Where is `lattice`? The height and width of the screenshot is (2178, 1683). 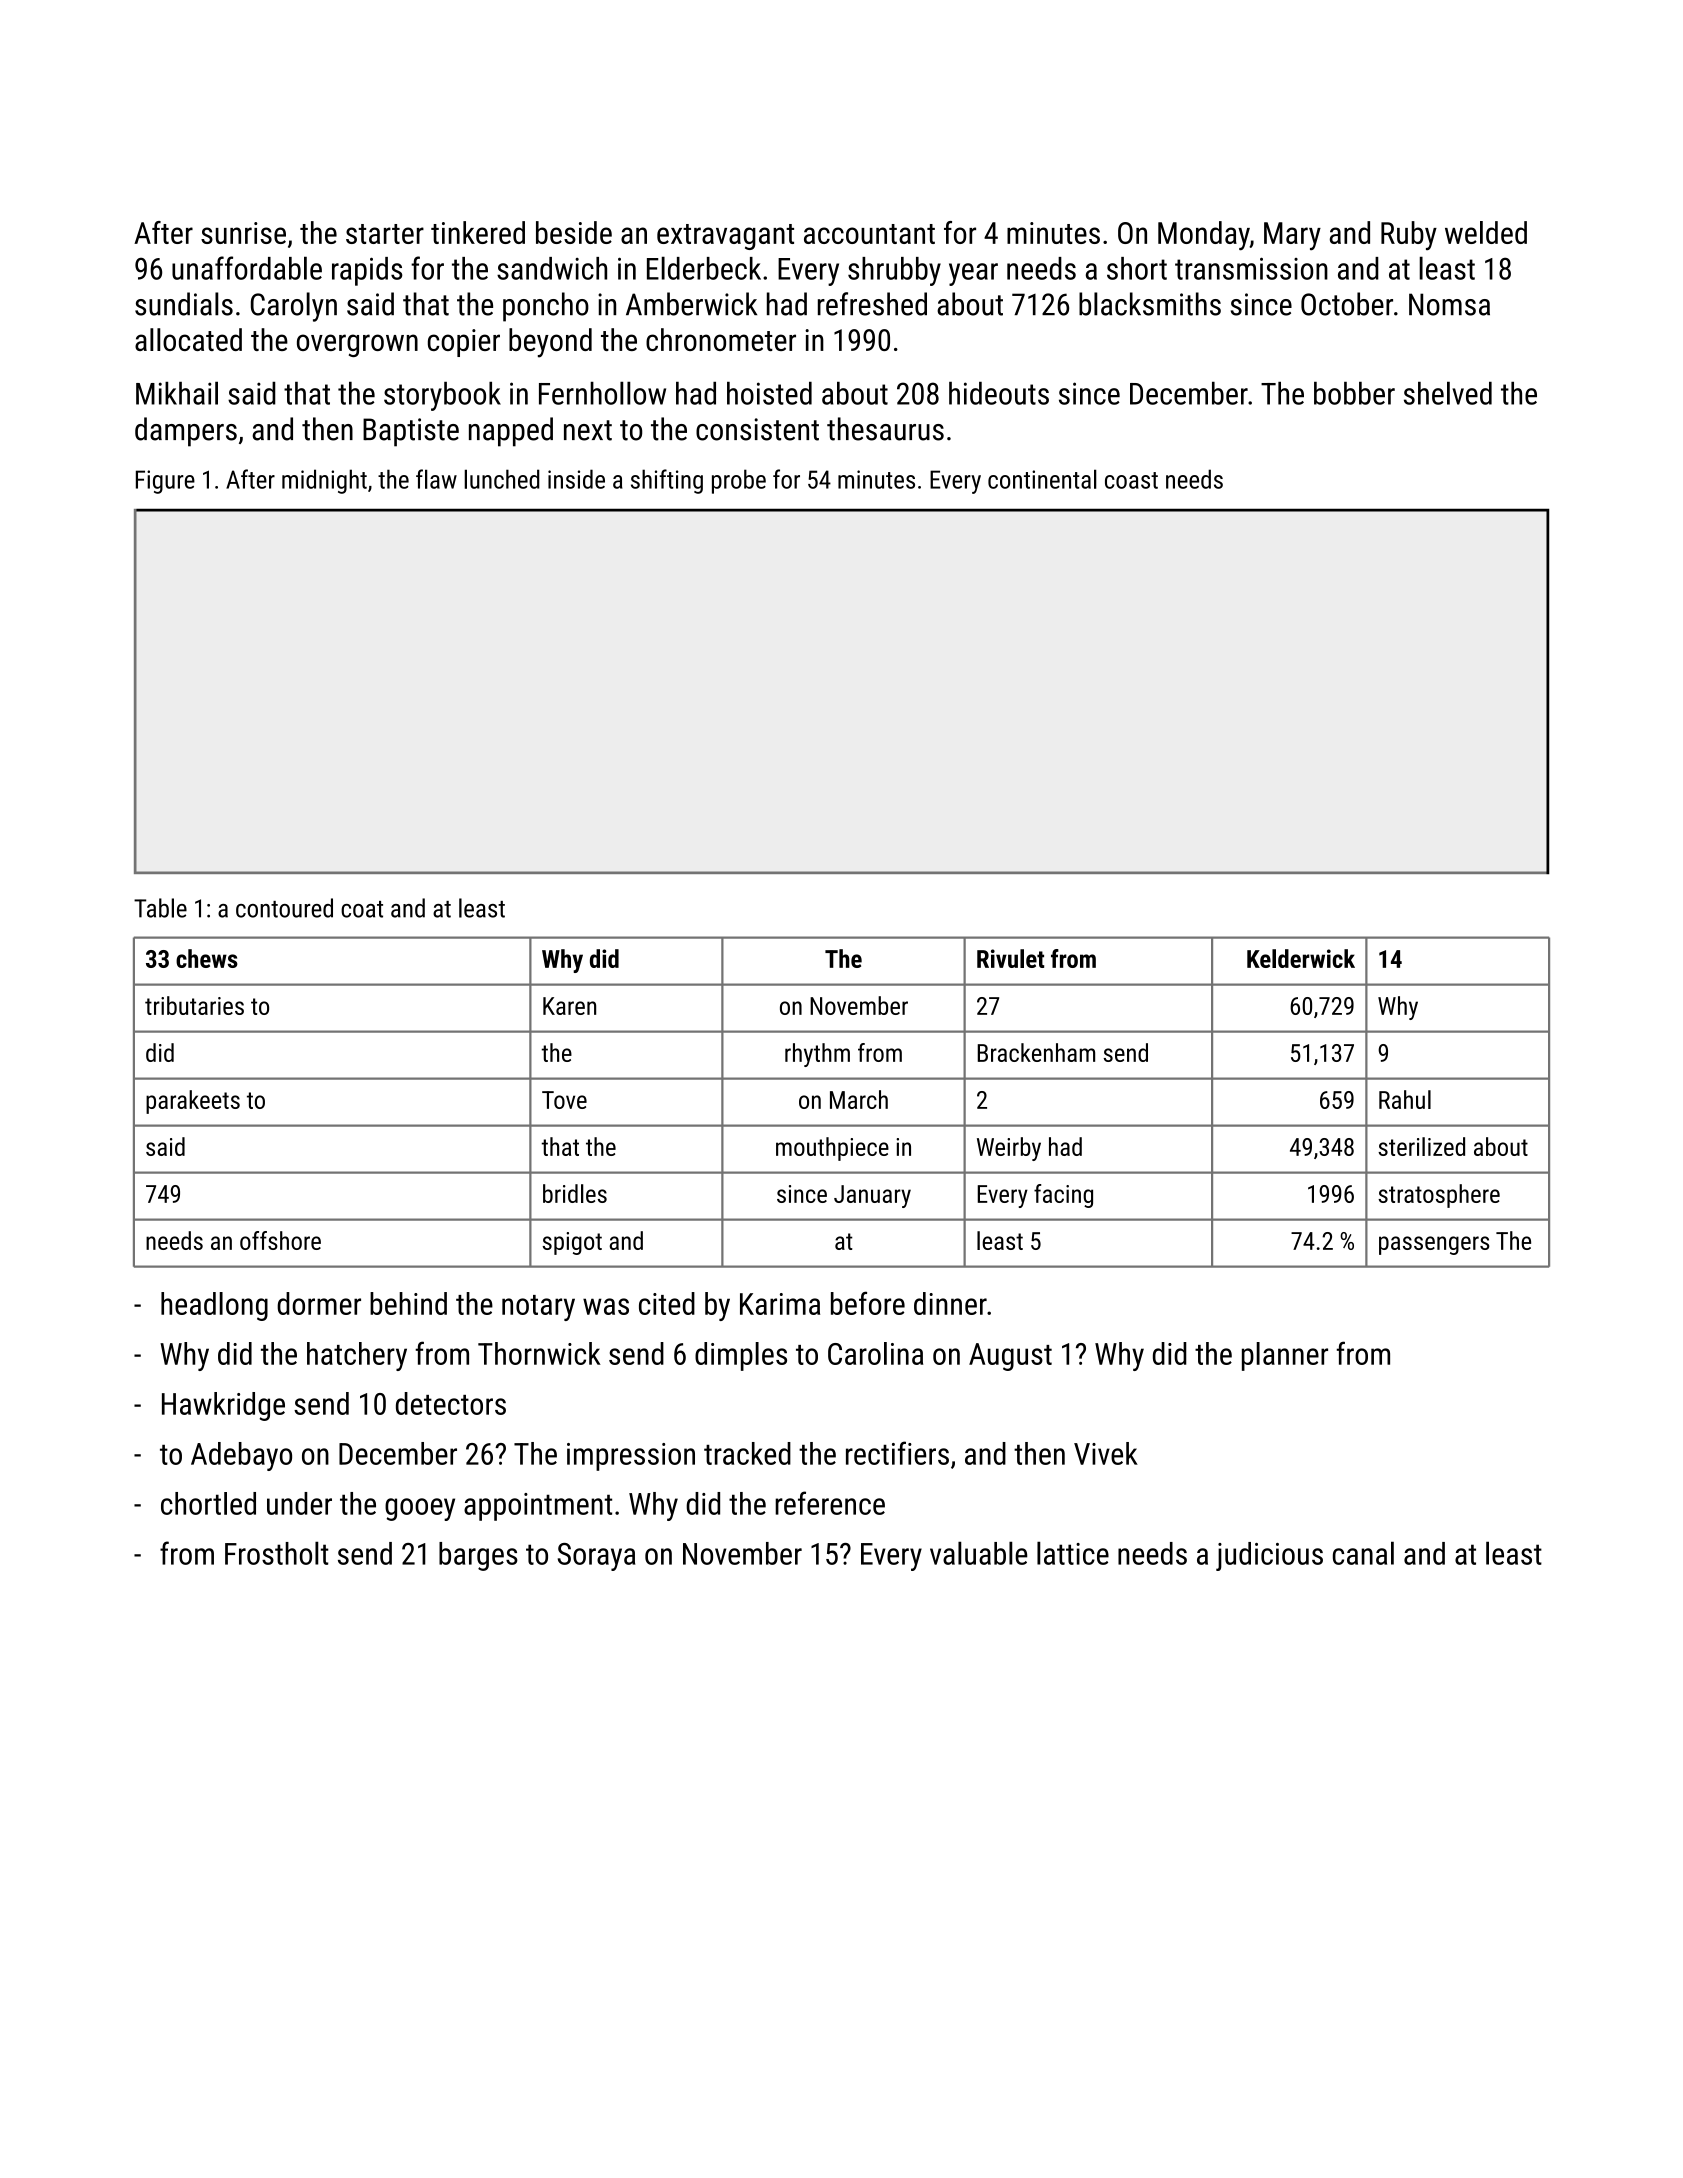
lattice is located at coordinates (1073, 1553).
